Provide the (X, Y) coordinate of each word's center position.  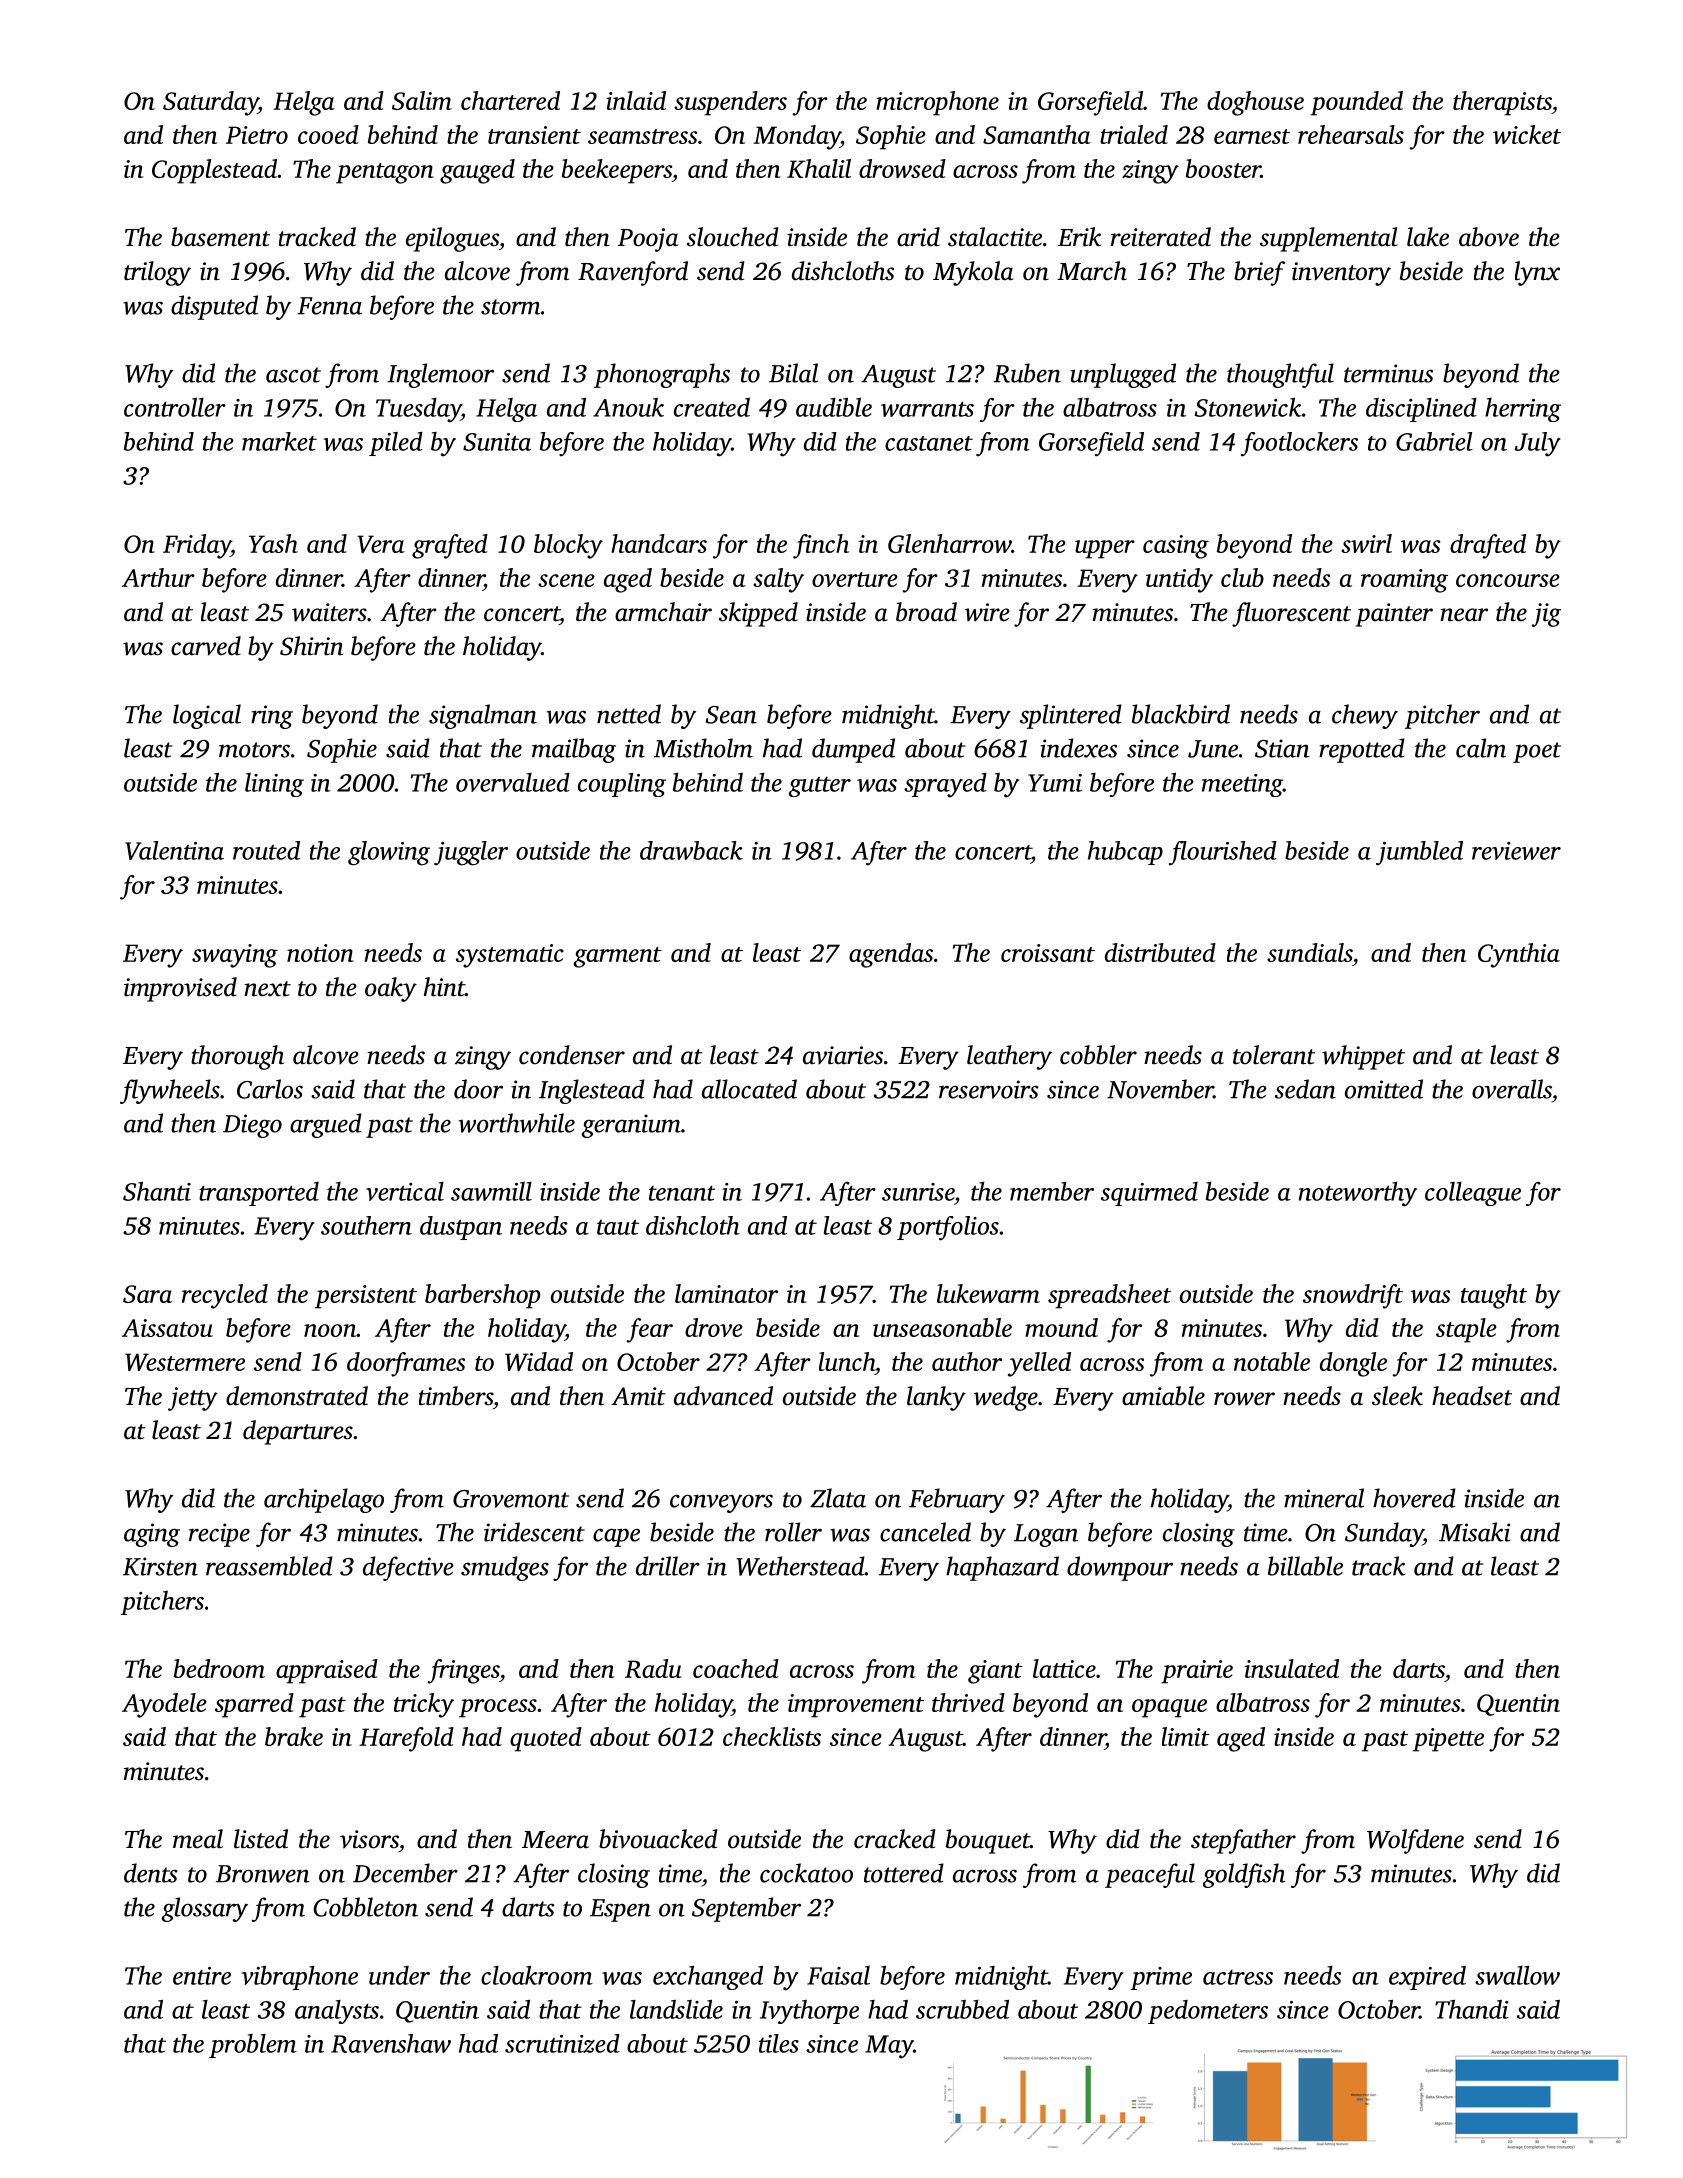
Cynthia (1519, 955)
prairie (1197, 1672)
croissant (1048, 953)
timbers (456, 1396)
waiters (329, 612)
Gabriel (1434, 441)
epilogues (452, 239)
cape (616, 1537)
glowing (389, 853)
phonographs (662, 375)
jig (1546, 615)
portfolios (948, 1228)
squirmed (1149, 1194)
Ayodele (164, 1705)
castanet (929, 443)
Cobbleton (365, 1907)
